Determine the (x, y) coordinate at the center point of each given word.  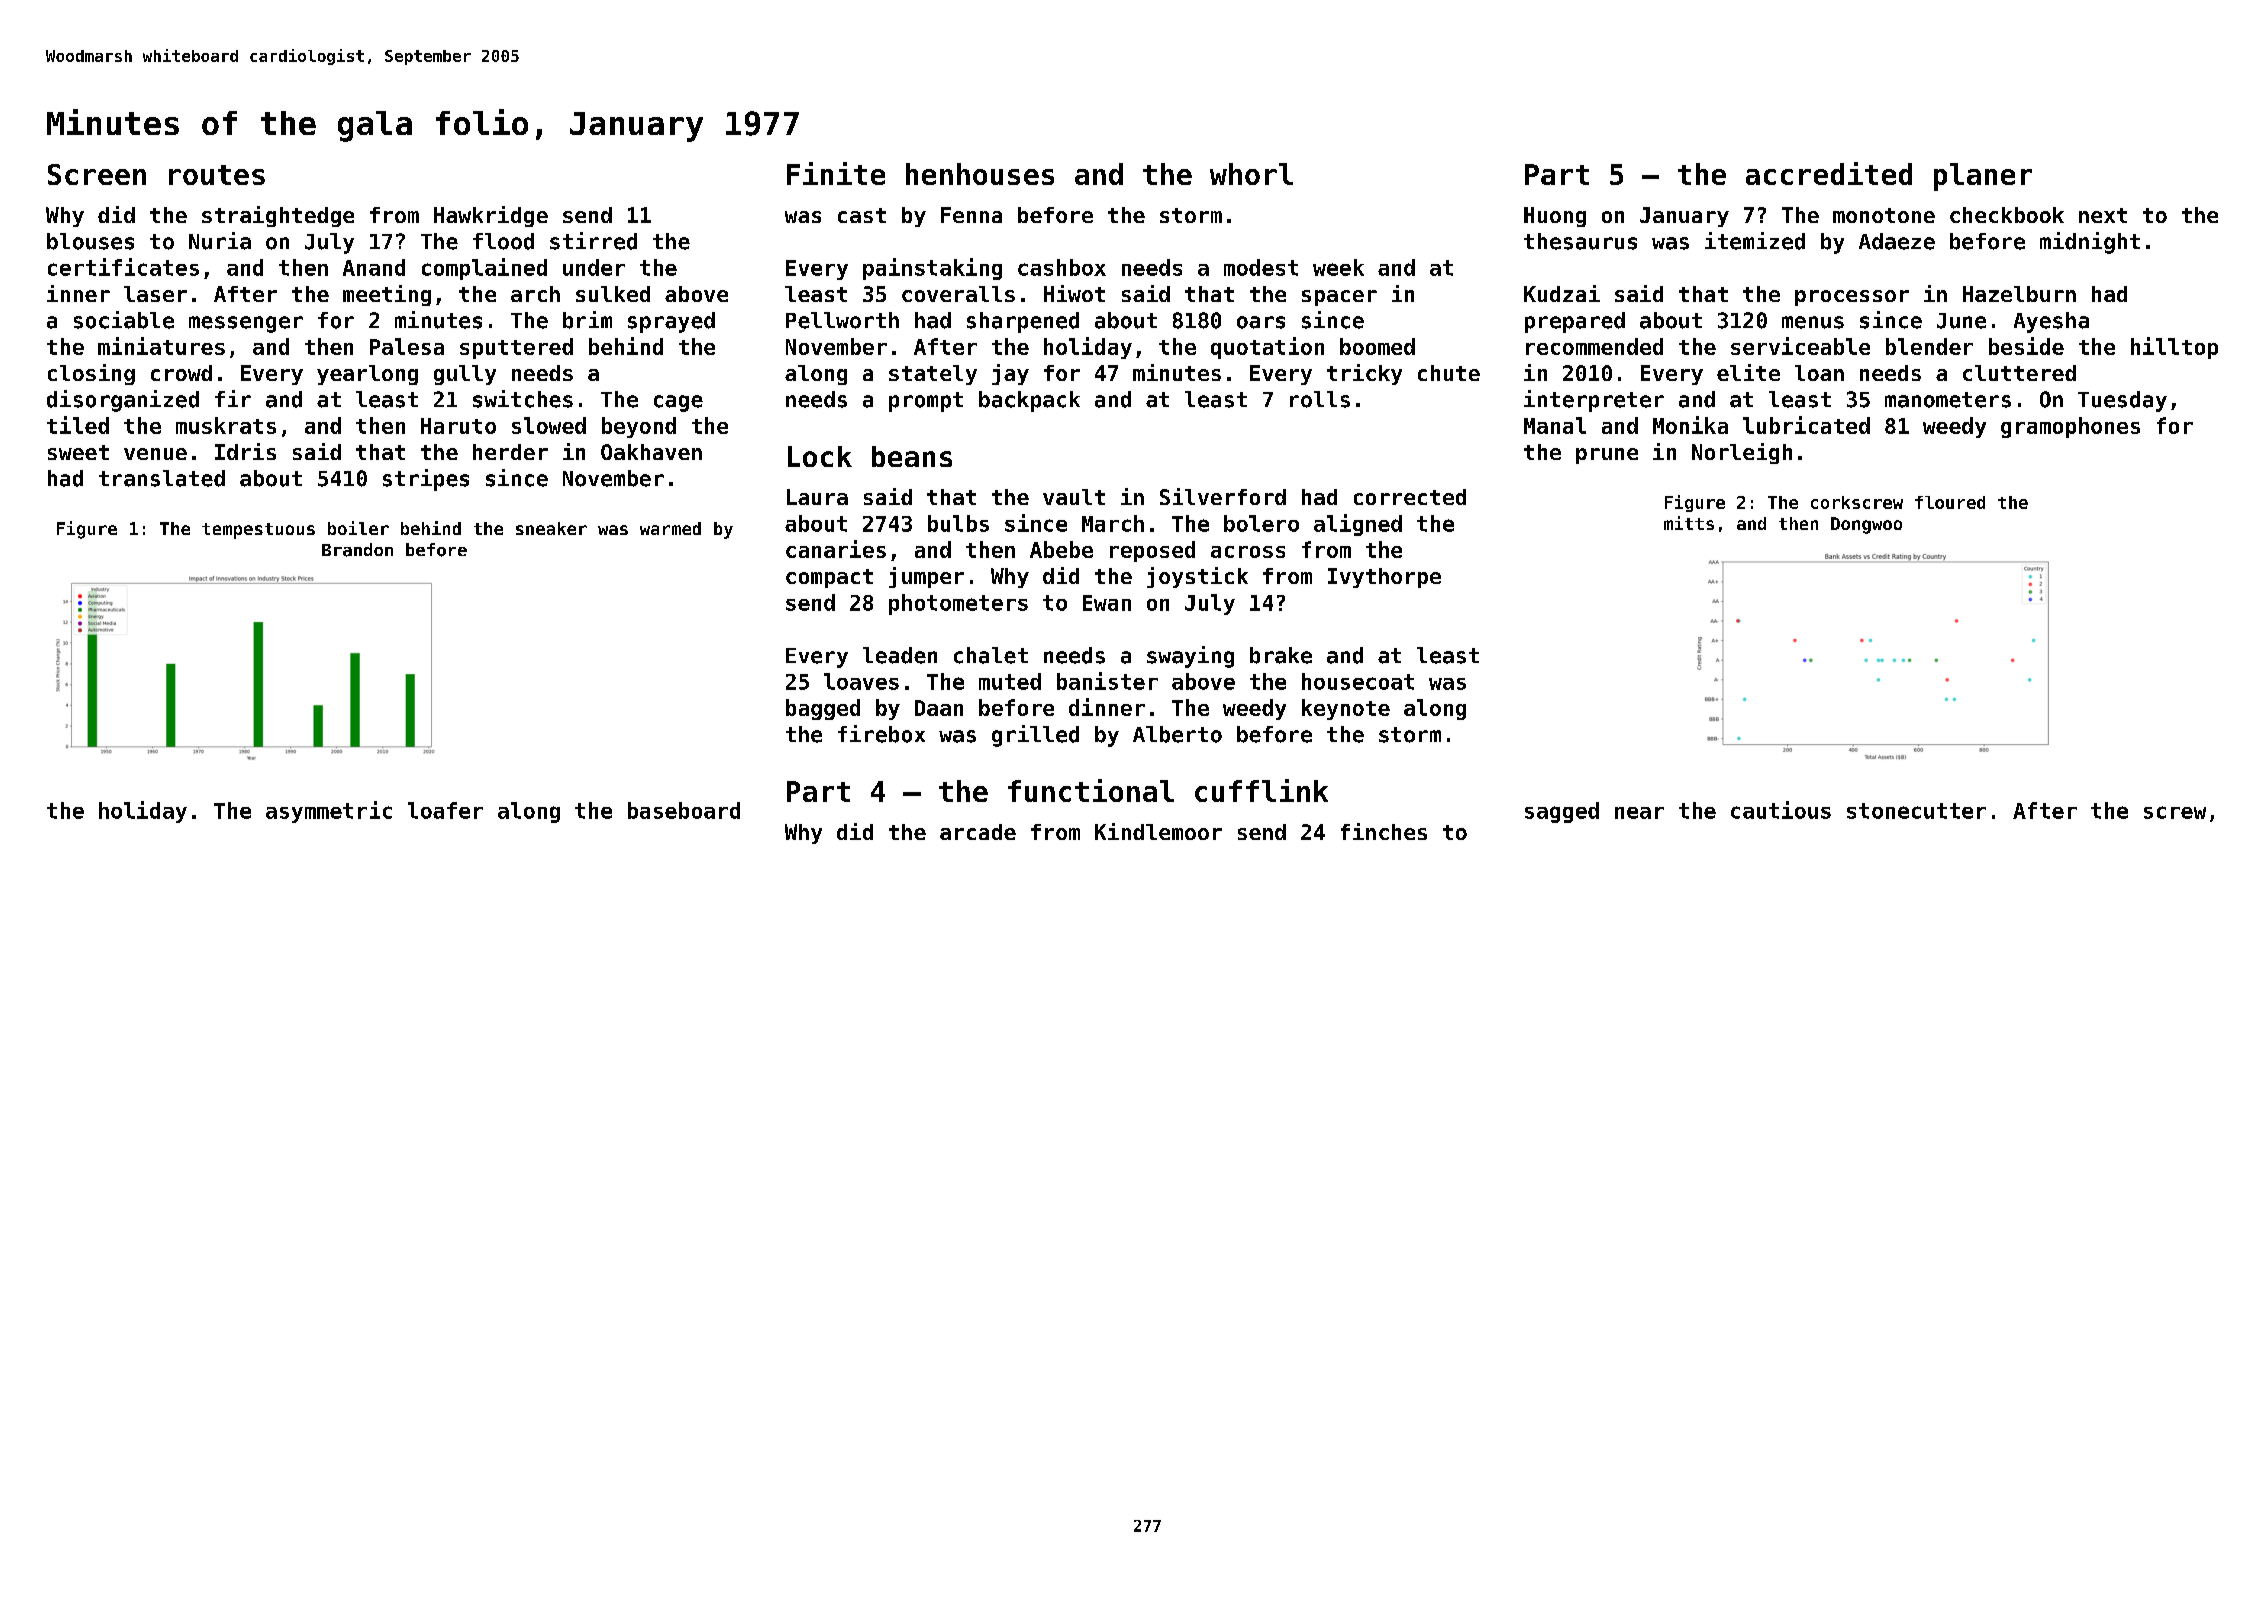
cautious (1781, 810)
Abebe (1061, 549)
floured (1950, 502)
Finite (836, 173)
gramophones (2070, 427)
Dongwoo (1866, 525)
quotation (1267, 348)
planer (1983, 177)
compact (829, 578)
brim (587, 320)
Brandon (357, 550)
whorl (1251, 174)
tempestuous (258, 531)
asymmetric (329, 812)
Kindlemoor (1158, 831)
